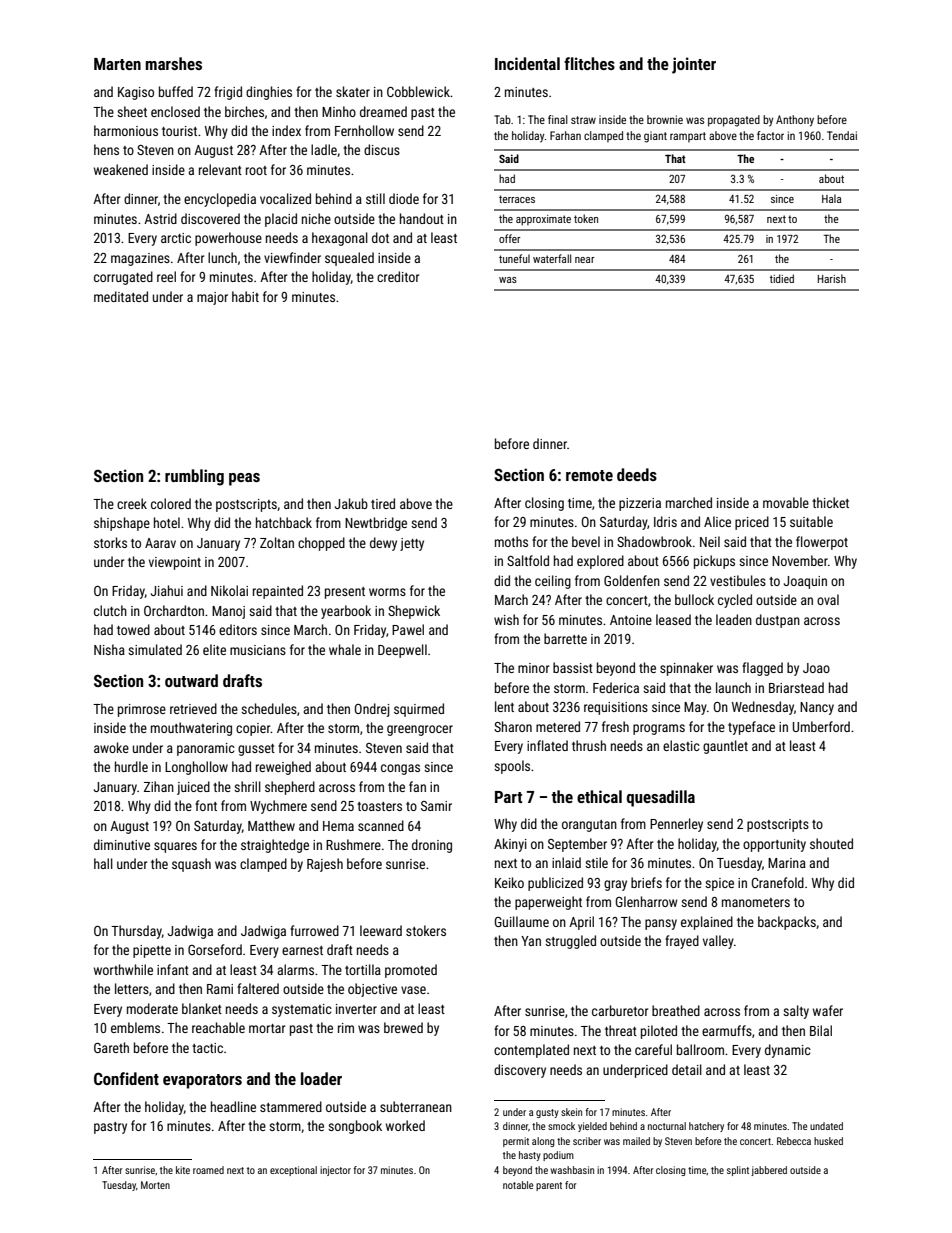  What do you see at coordinates (637, 474) in the page?
I see `deeds` at bounding box center [637, 474].
